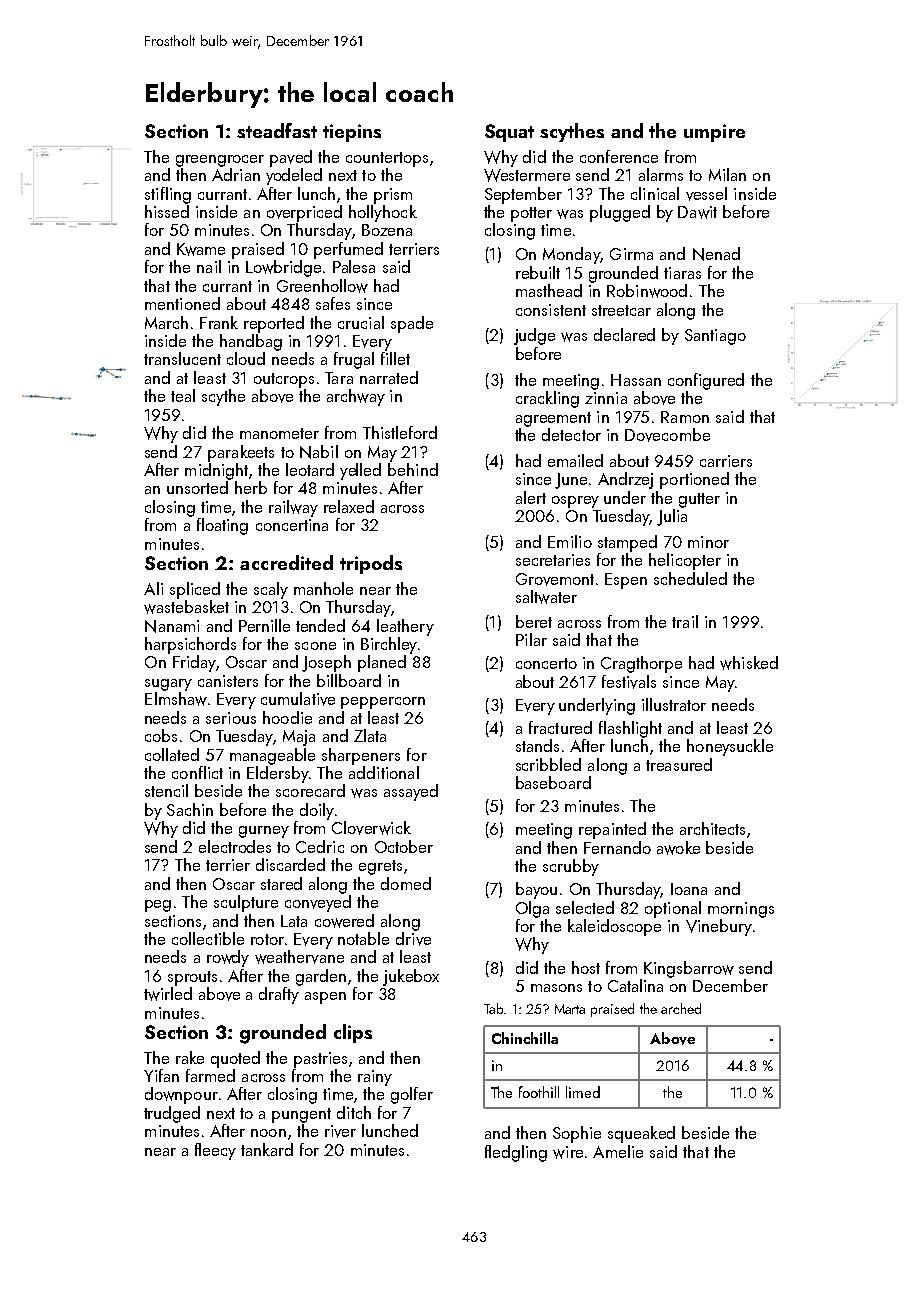 The width and height of the document is (924, 1311). What do you see at coordinates (235, 1059) in the document?
I see `quoted` at bounding box center [235, 1059].
